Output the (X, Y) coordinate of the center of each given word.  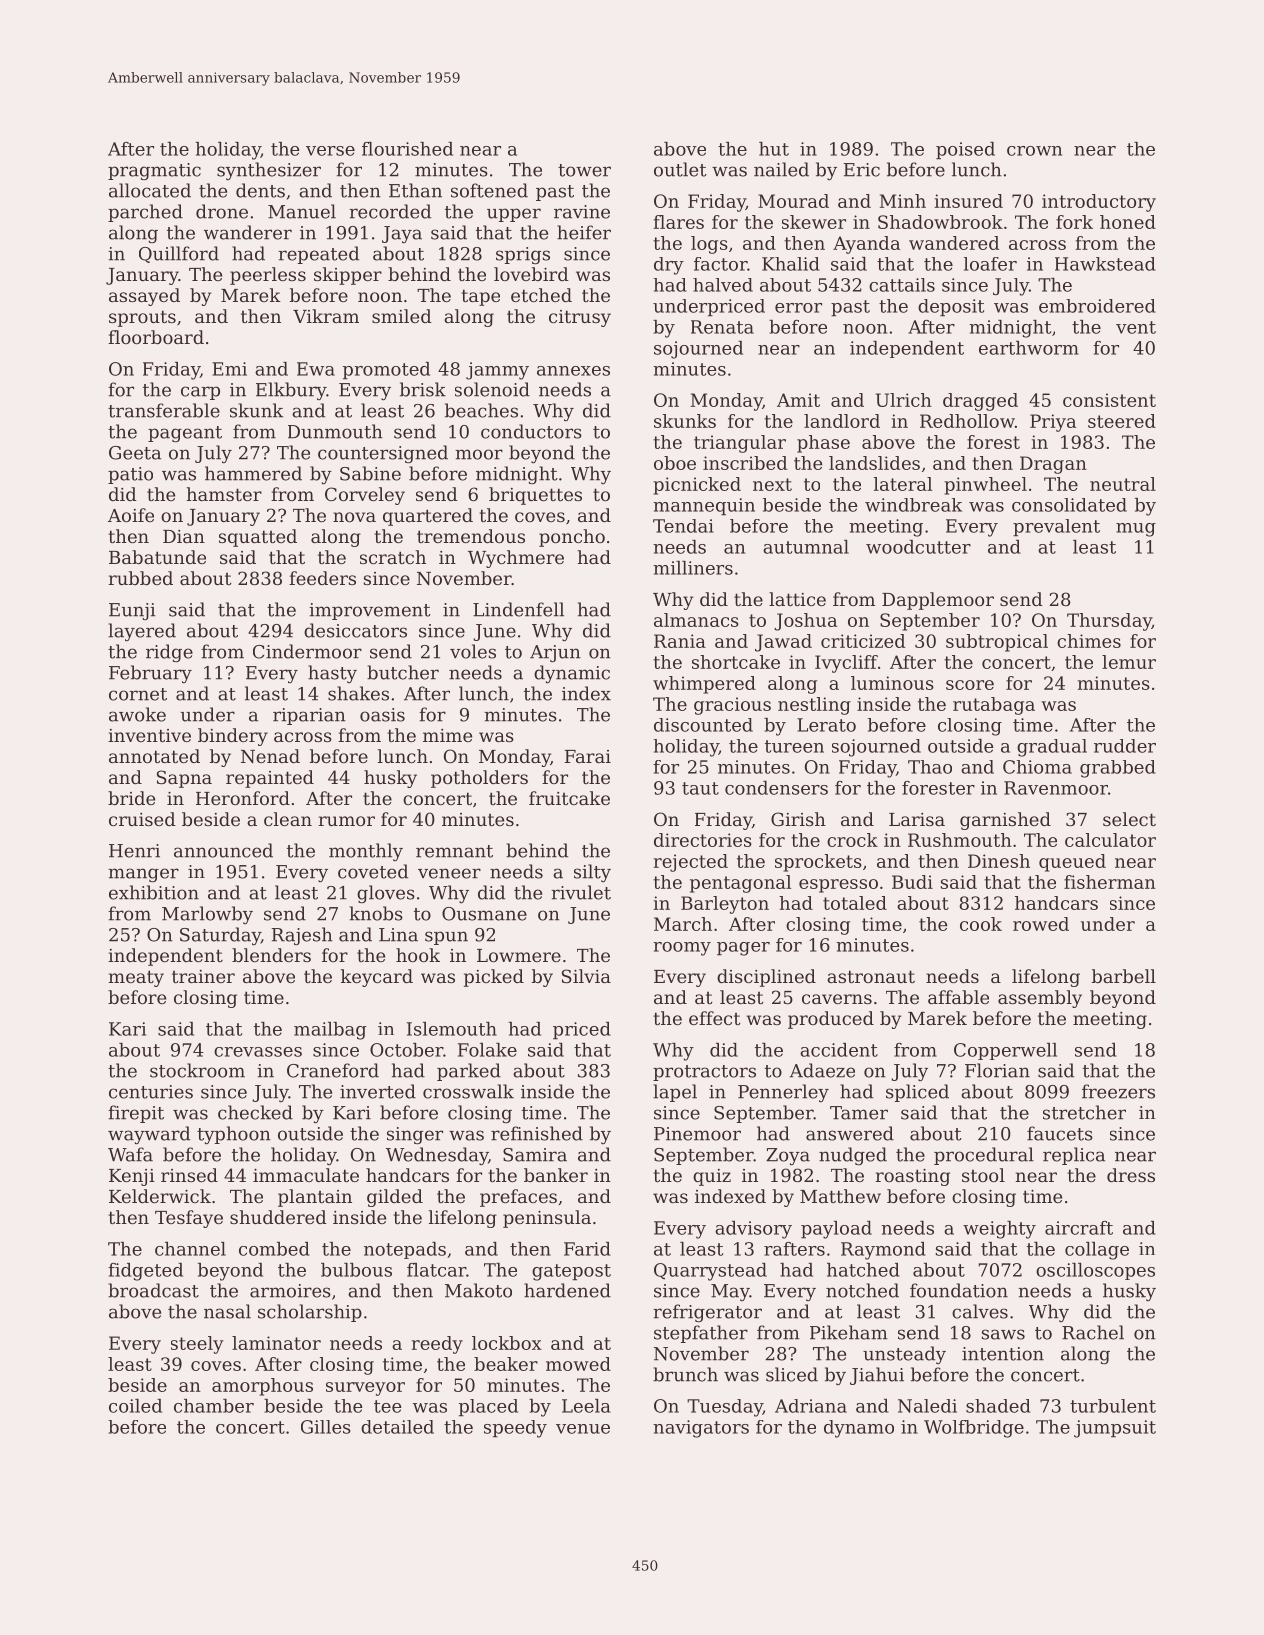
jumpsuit (1115, 1429)
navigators (701, 1429)
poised (965, 150)
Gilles (326, 1427)
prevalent (1056, 527)
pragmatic (154, 171)
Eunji (132, 611)
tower (584, 170)
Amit (798, 400)
